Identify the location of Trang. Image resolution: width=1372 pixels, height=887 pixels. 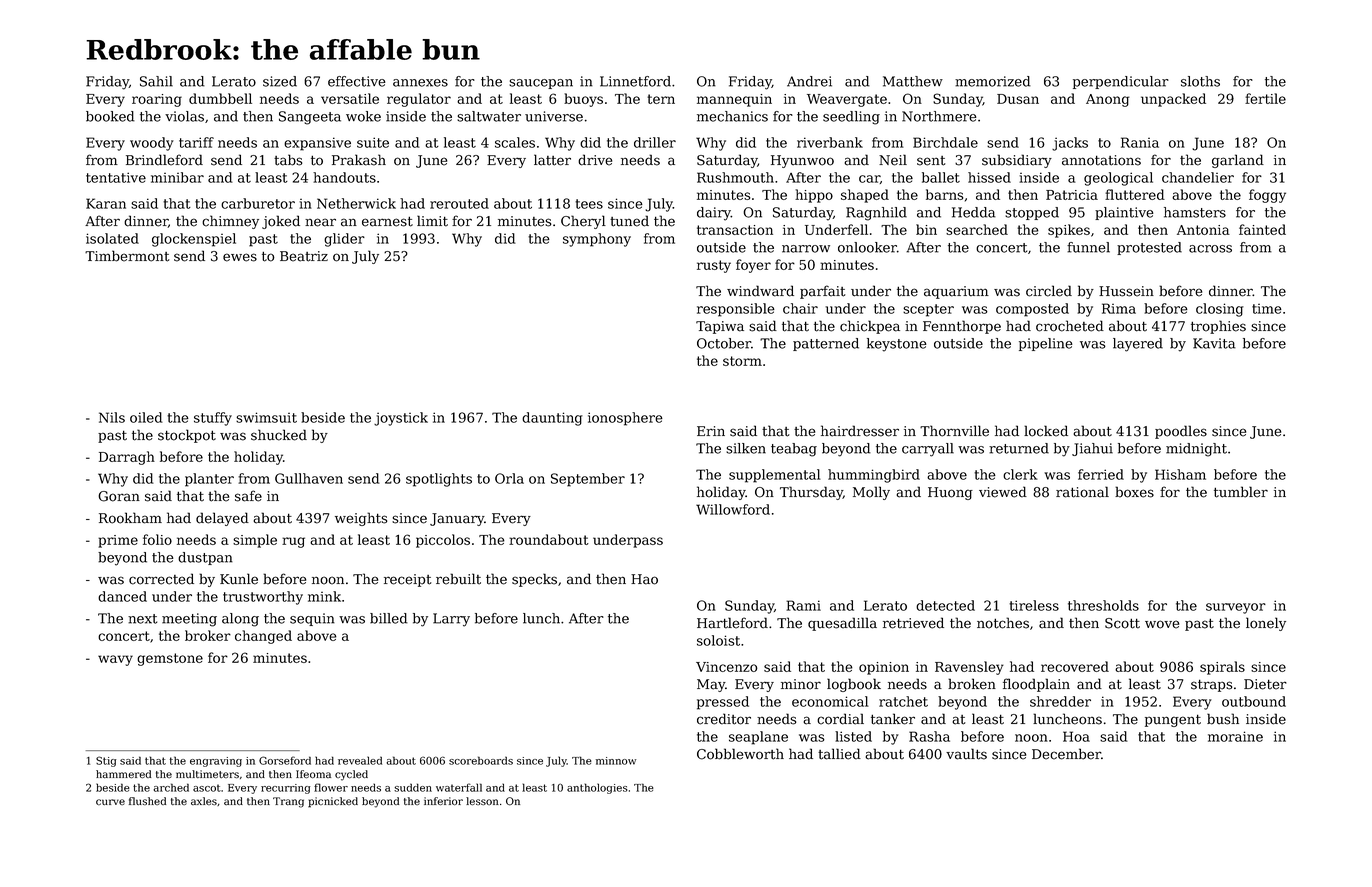
(288, 802).
